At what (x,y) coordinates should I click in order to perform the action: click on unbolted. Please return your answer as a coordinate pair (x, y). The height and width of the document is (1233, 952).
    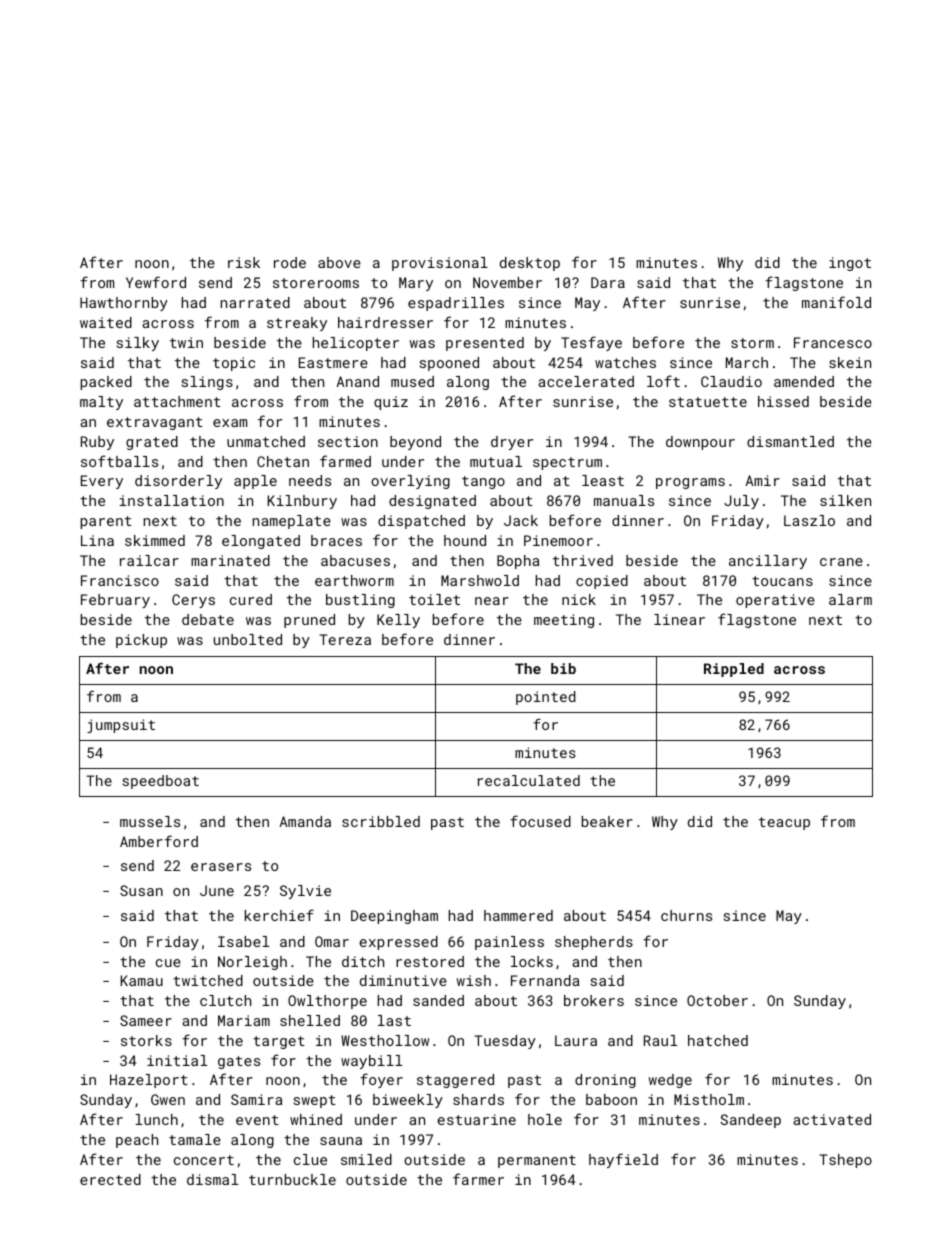
    Looking at the image, I should click on (248, 639).
